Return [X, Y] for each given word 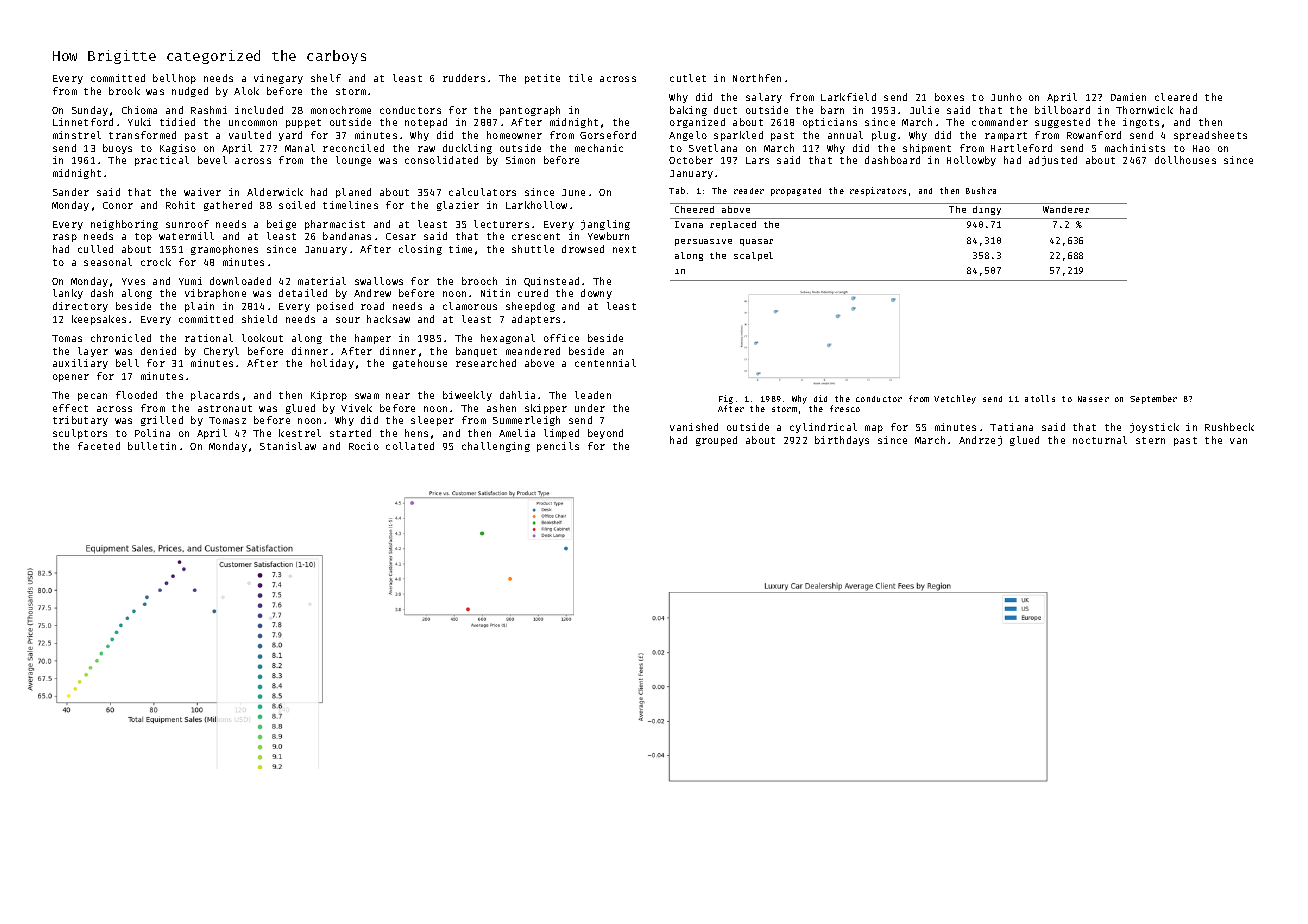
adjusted [1053, 161]
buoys [117, 149]
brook [124, 91]
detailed [303, 293]
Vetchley [955, 399]
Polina [152, 433]
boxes [949, 97]
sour [348, 320]
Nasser [1093, 399]
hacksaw [388, 319]
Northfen [757, 78]
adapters [536, 320]
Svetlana [713, 148]
